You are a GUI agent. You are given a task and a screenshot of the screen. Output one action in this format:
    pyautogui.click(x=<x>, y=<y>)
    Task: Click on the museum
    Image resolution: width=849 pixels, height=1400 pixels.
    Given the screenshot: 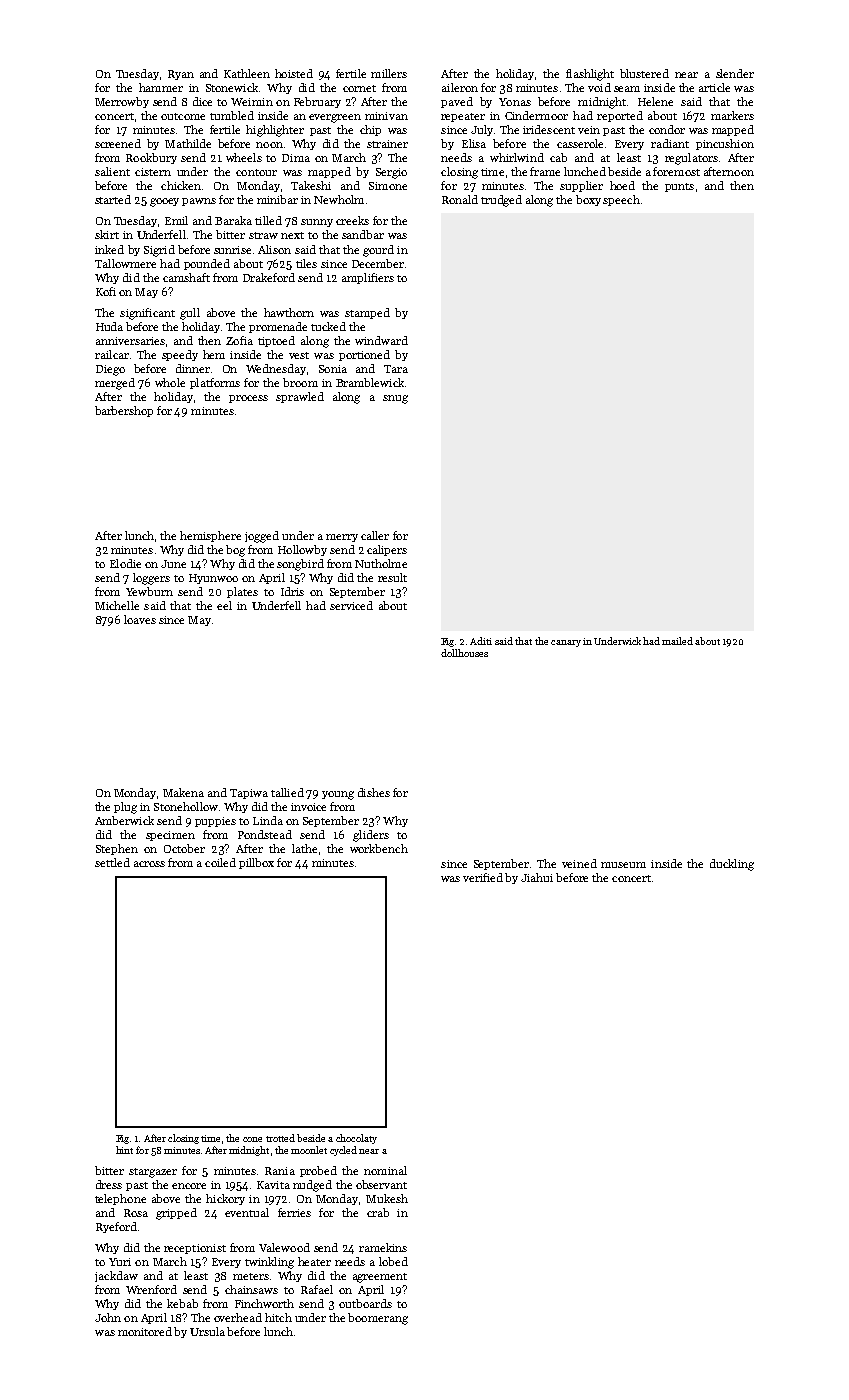 What is the action you would take?
    pyautogui.click(x=623, y=865)
